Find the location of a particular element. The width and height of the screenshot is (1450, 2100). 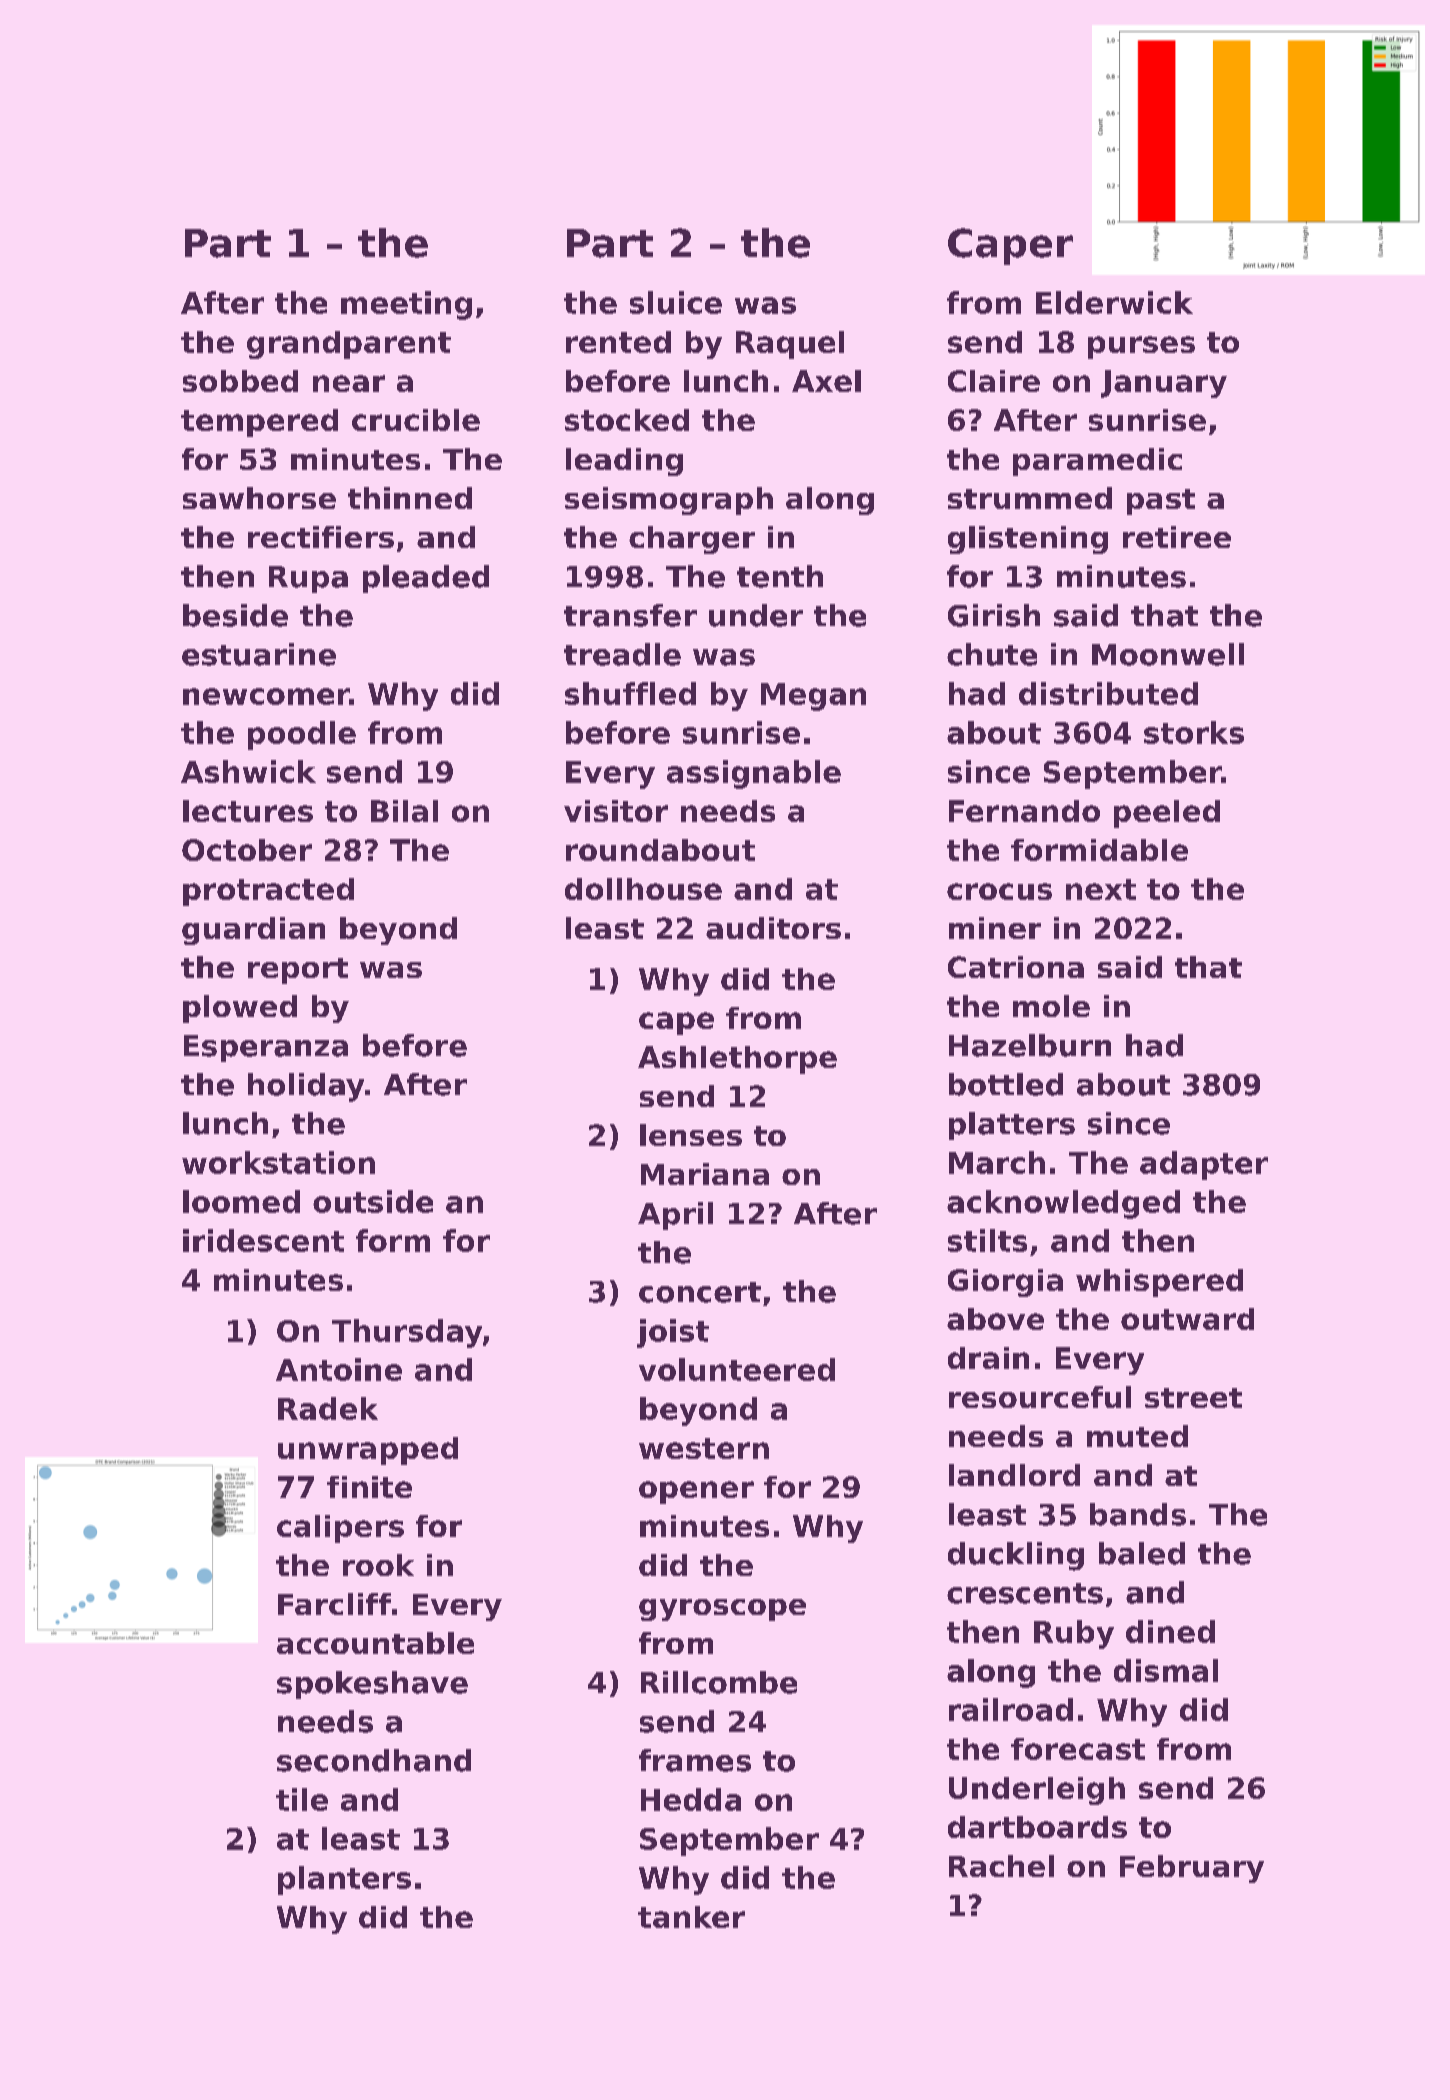

outward is located at coordinates (1187, 1319).
